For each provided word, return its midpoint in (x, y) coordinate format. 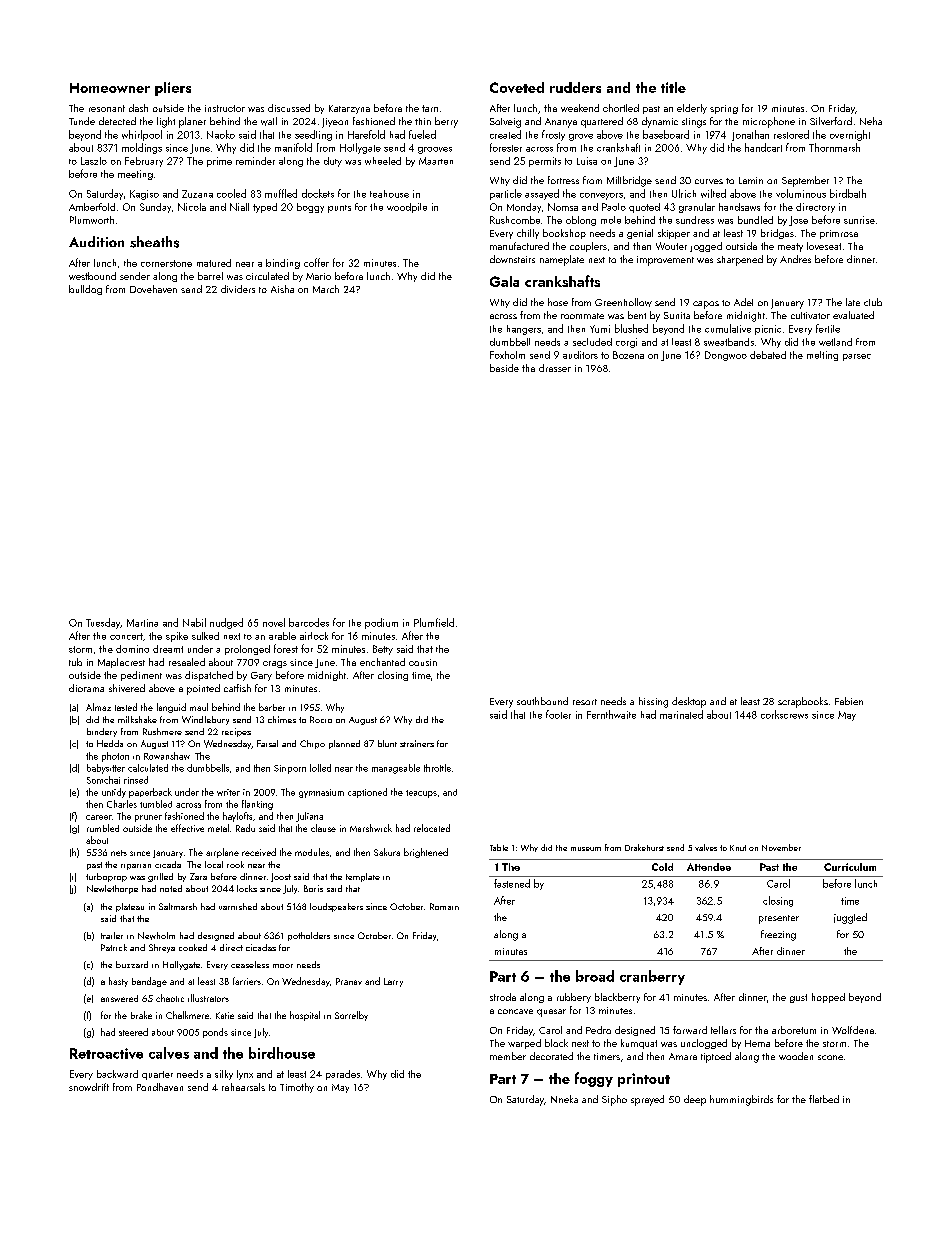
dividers (238, 289)
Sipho (614, 1100)
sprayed (647, 1100)
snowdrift (89, 1087)
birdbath (848, 193)
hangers (524, 330)
